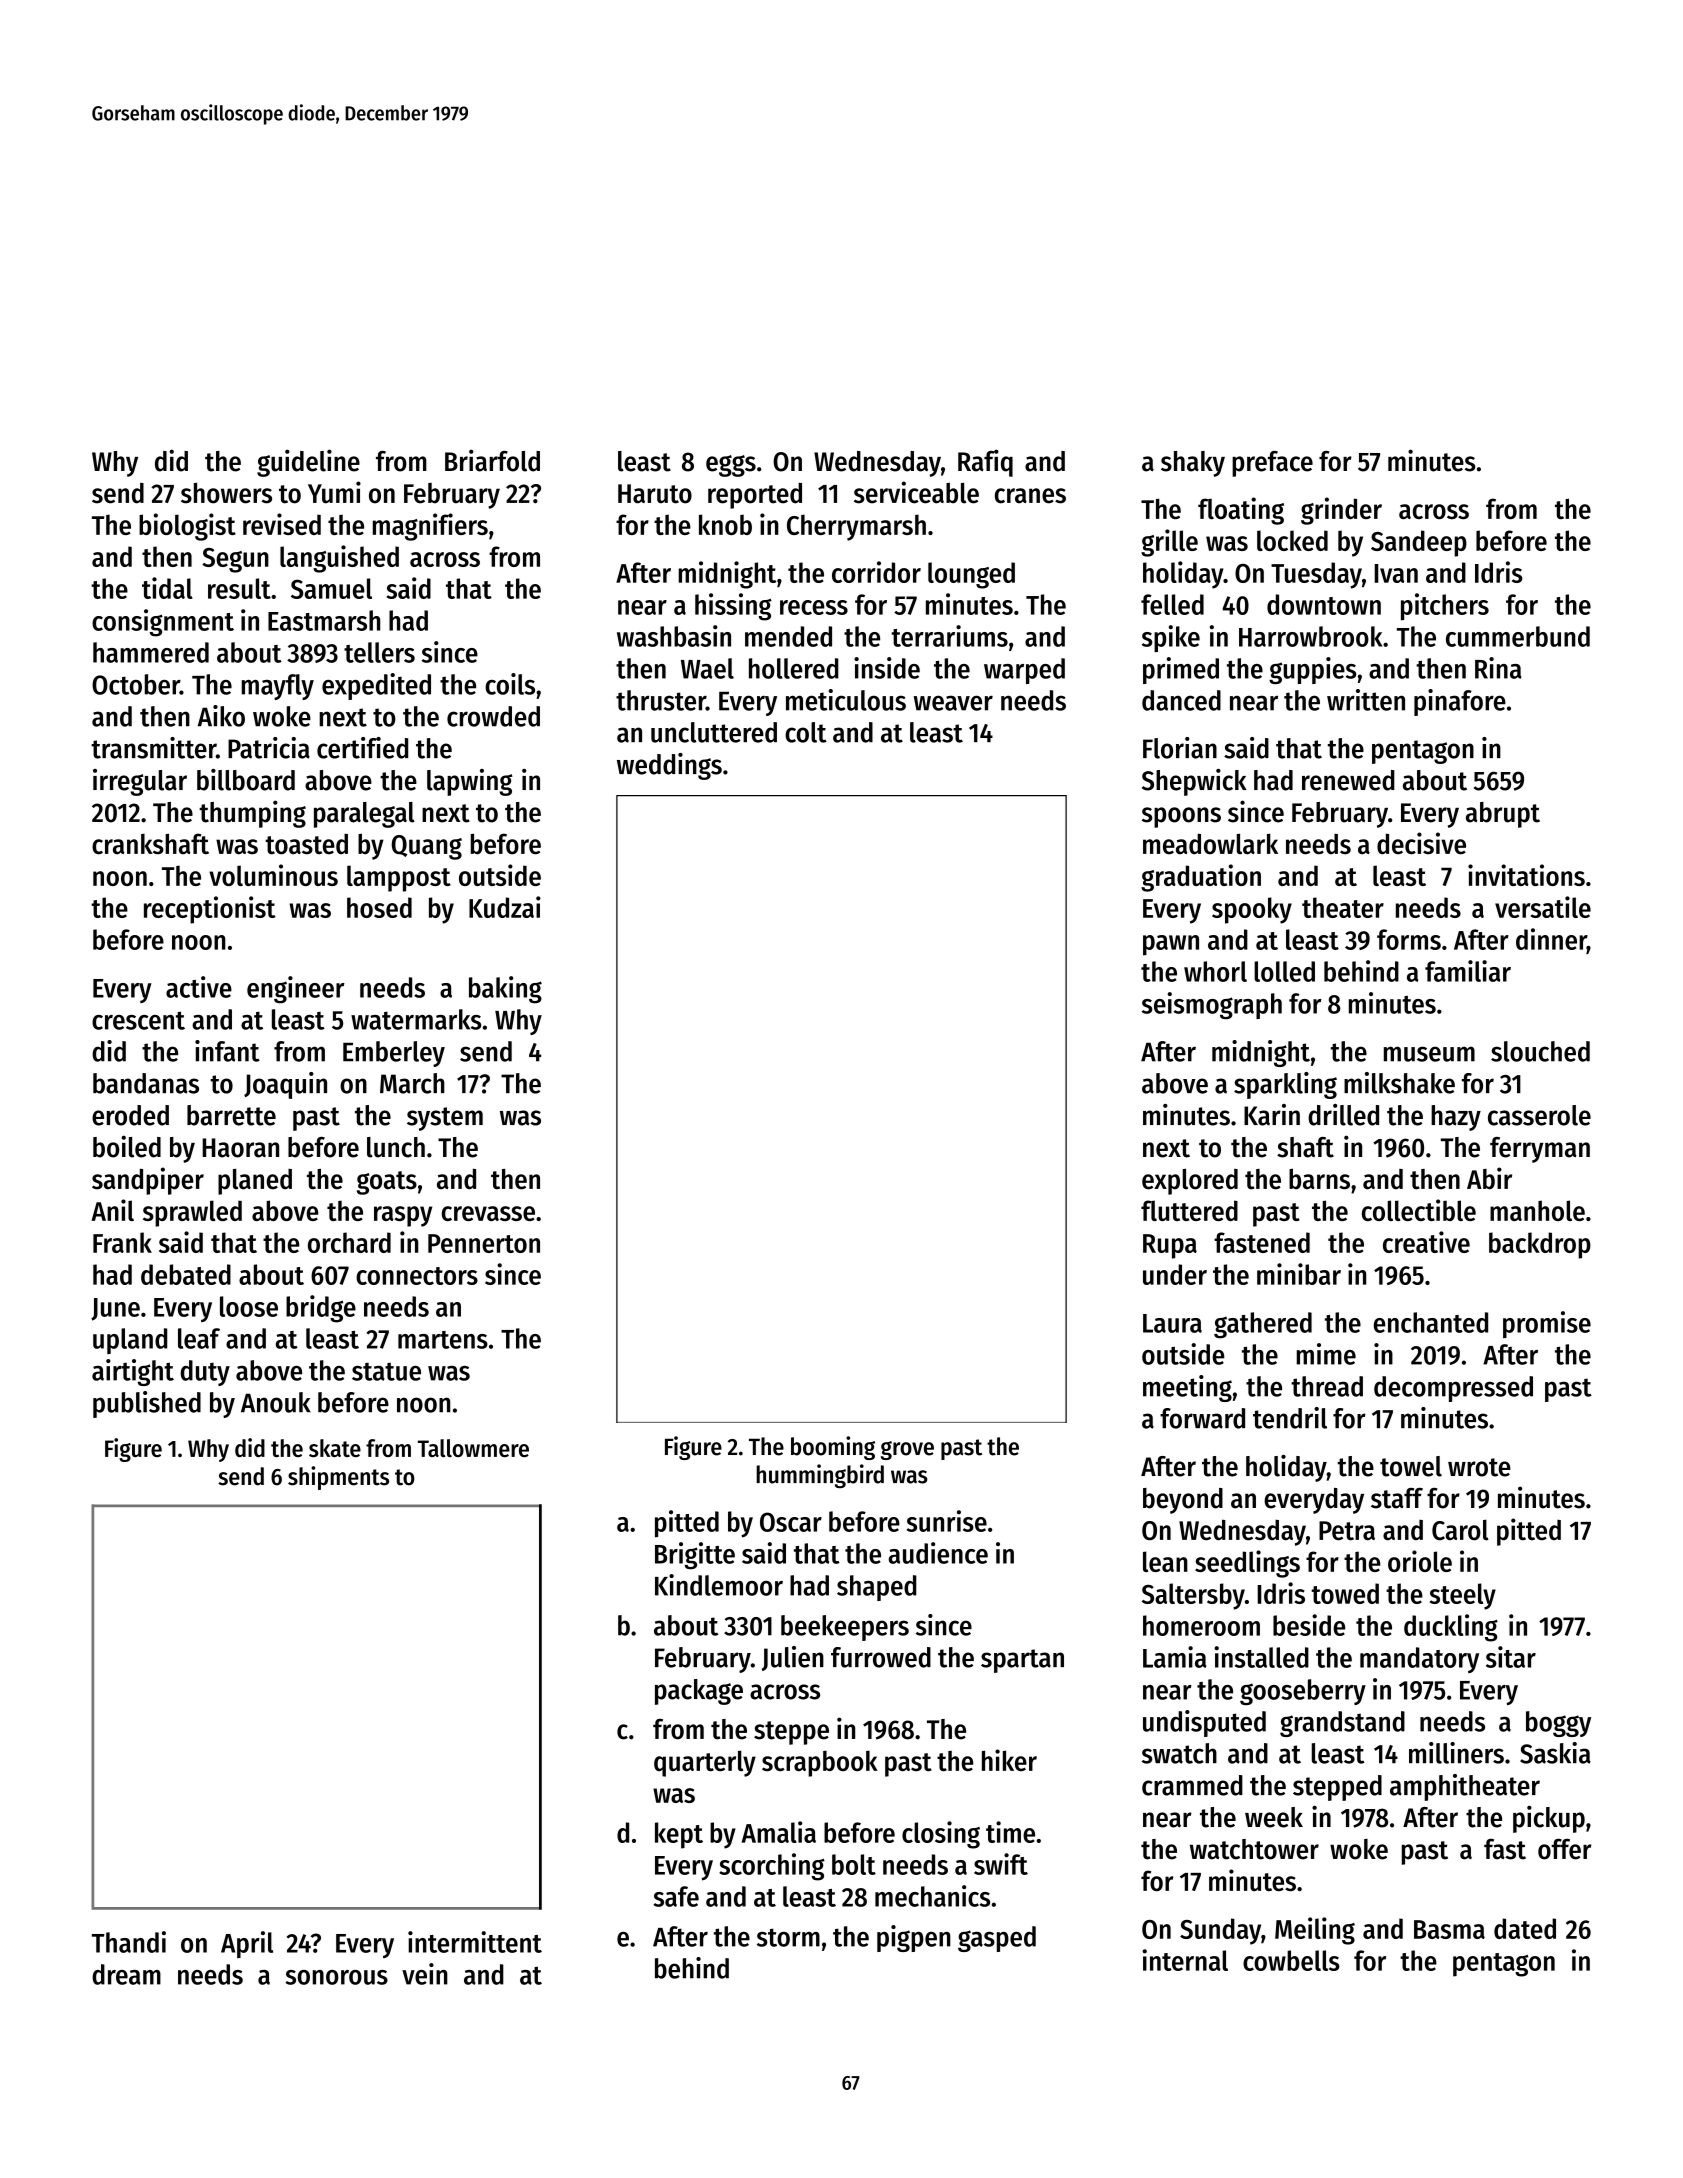 The width and height of the screenshot is (1683, 2178). What do you see at coordinates (1272, 464) in the screenshot?
I see `preface` at bounding box center [1272, 464].
